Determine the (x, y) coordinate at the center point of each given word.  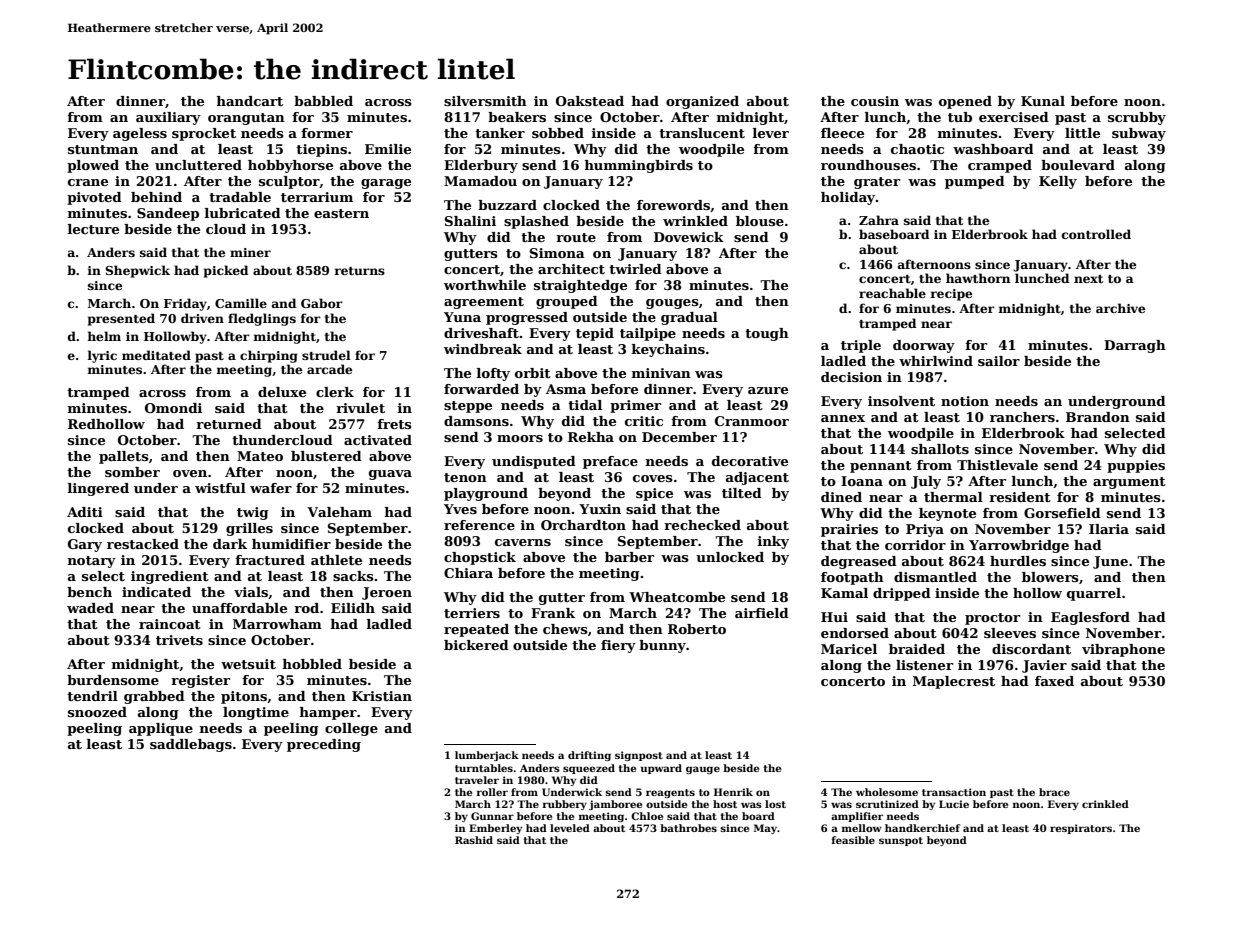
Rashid (474, 840)
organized (702, 102)
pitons (244, 697)
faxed (1054, 681)
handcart (250, 101)
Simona (557, 253)
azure (768, 390)
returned (229, 424)
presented (121, 319)
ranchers (1022, 417)
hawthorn (978, 278)
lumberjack (487, 756)
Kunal (1043, 101)
